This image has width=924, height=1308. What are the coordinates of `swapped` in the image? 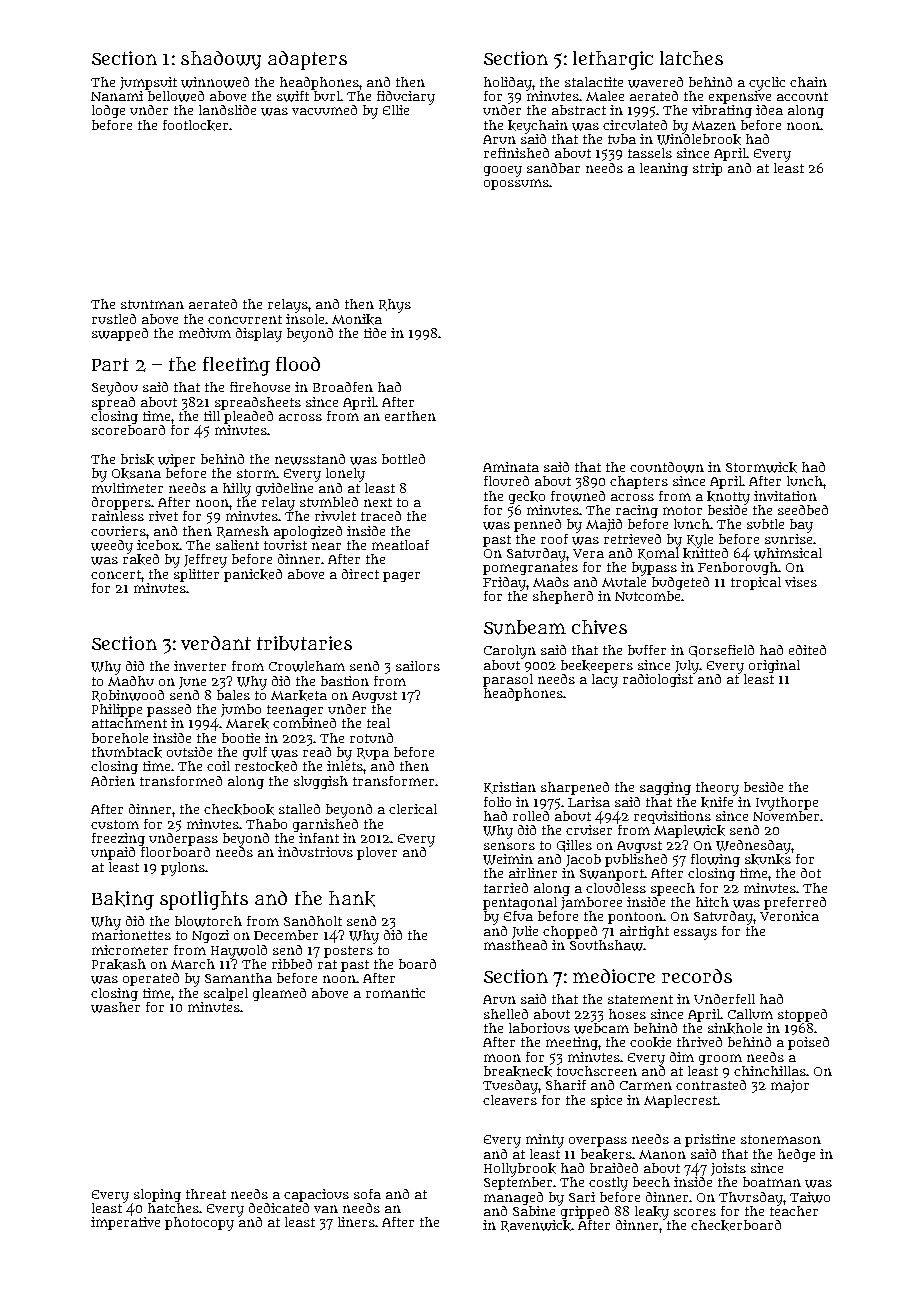 It's located at (120, 334).
